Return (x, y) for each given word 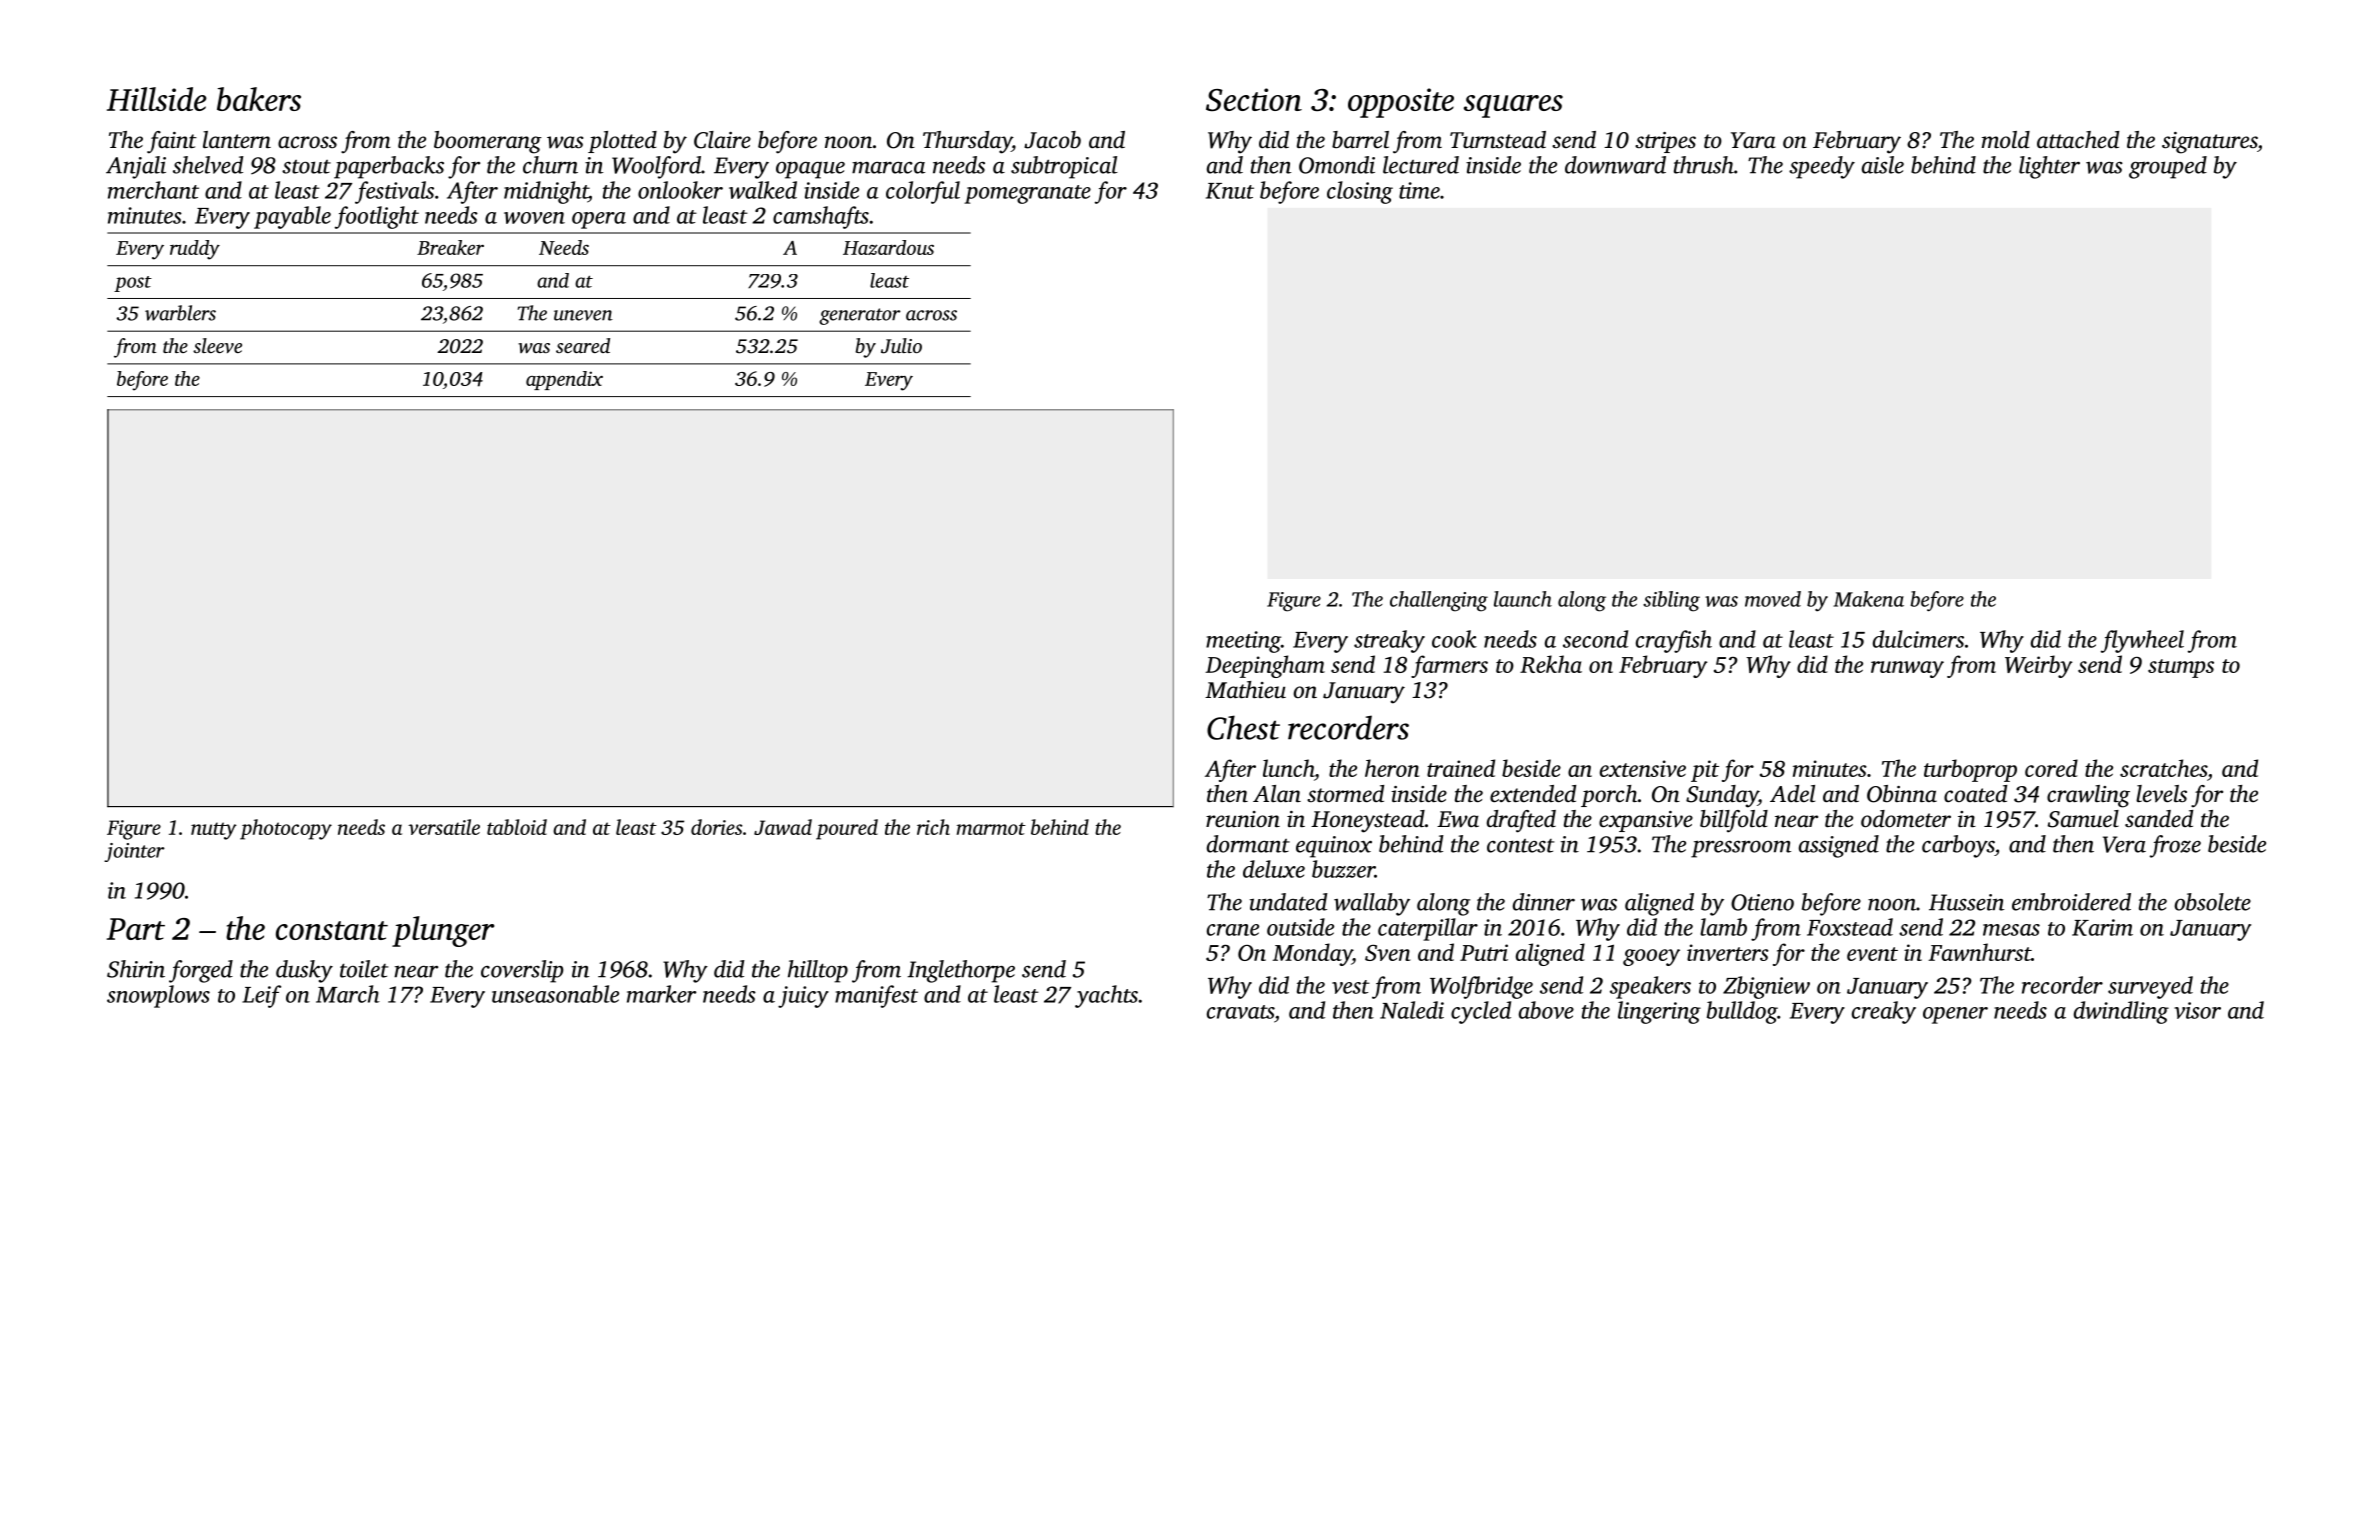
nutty (214, 831)
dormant (1248, 844)
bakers (259, 99)
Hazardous (888, 247)
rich (933, 827)
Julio (901, 346)
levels (2161, 794)
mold (2006, 140)
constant (332, 930)
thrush (1704, 165)
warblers (180, 313)
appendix (564, 380)
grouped (2168, 167)
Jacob (1052, 140)
